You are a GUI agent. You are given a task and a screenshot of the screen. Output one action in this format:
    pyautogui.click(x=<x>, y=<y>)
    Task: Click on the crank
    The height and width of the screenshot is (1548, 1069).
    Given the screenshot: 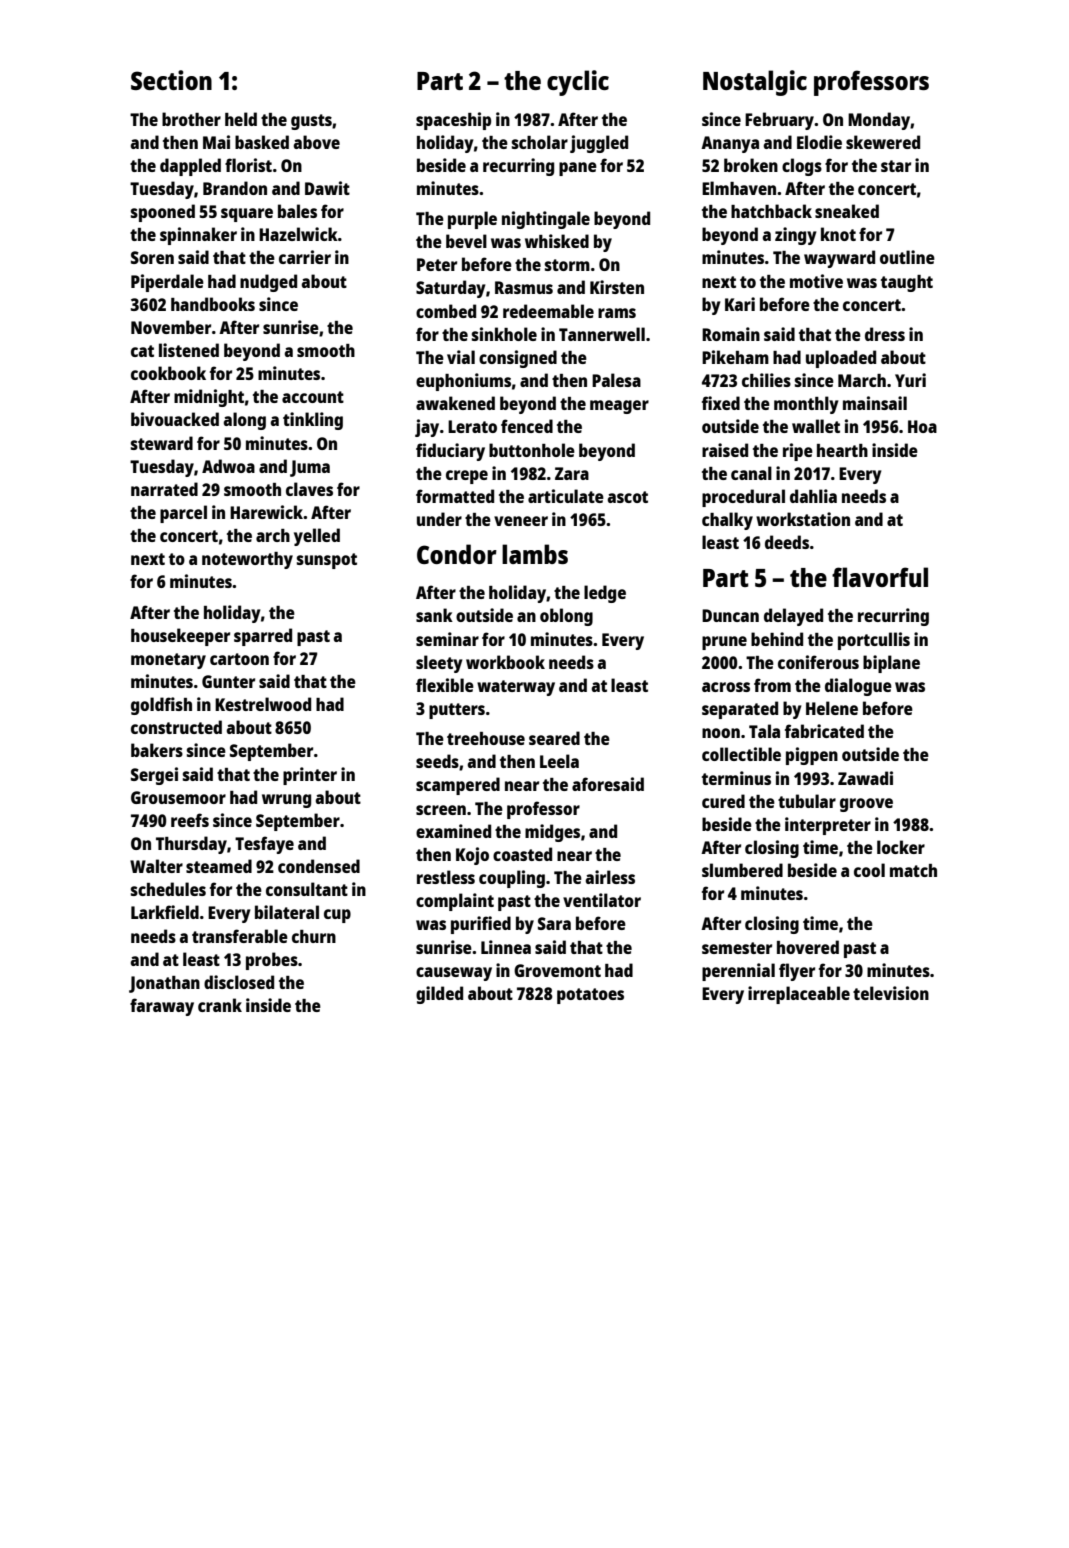 What is the action you would take?
    pyautogui.click(x=220, y=1005)
